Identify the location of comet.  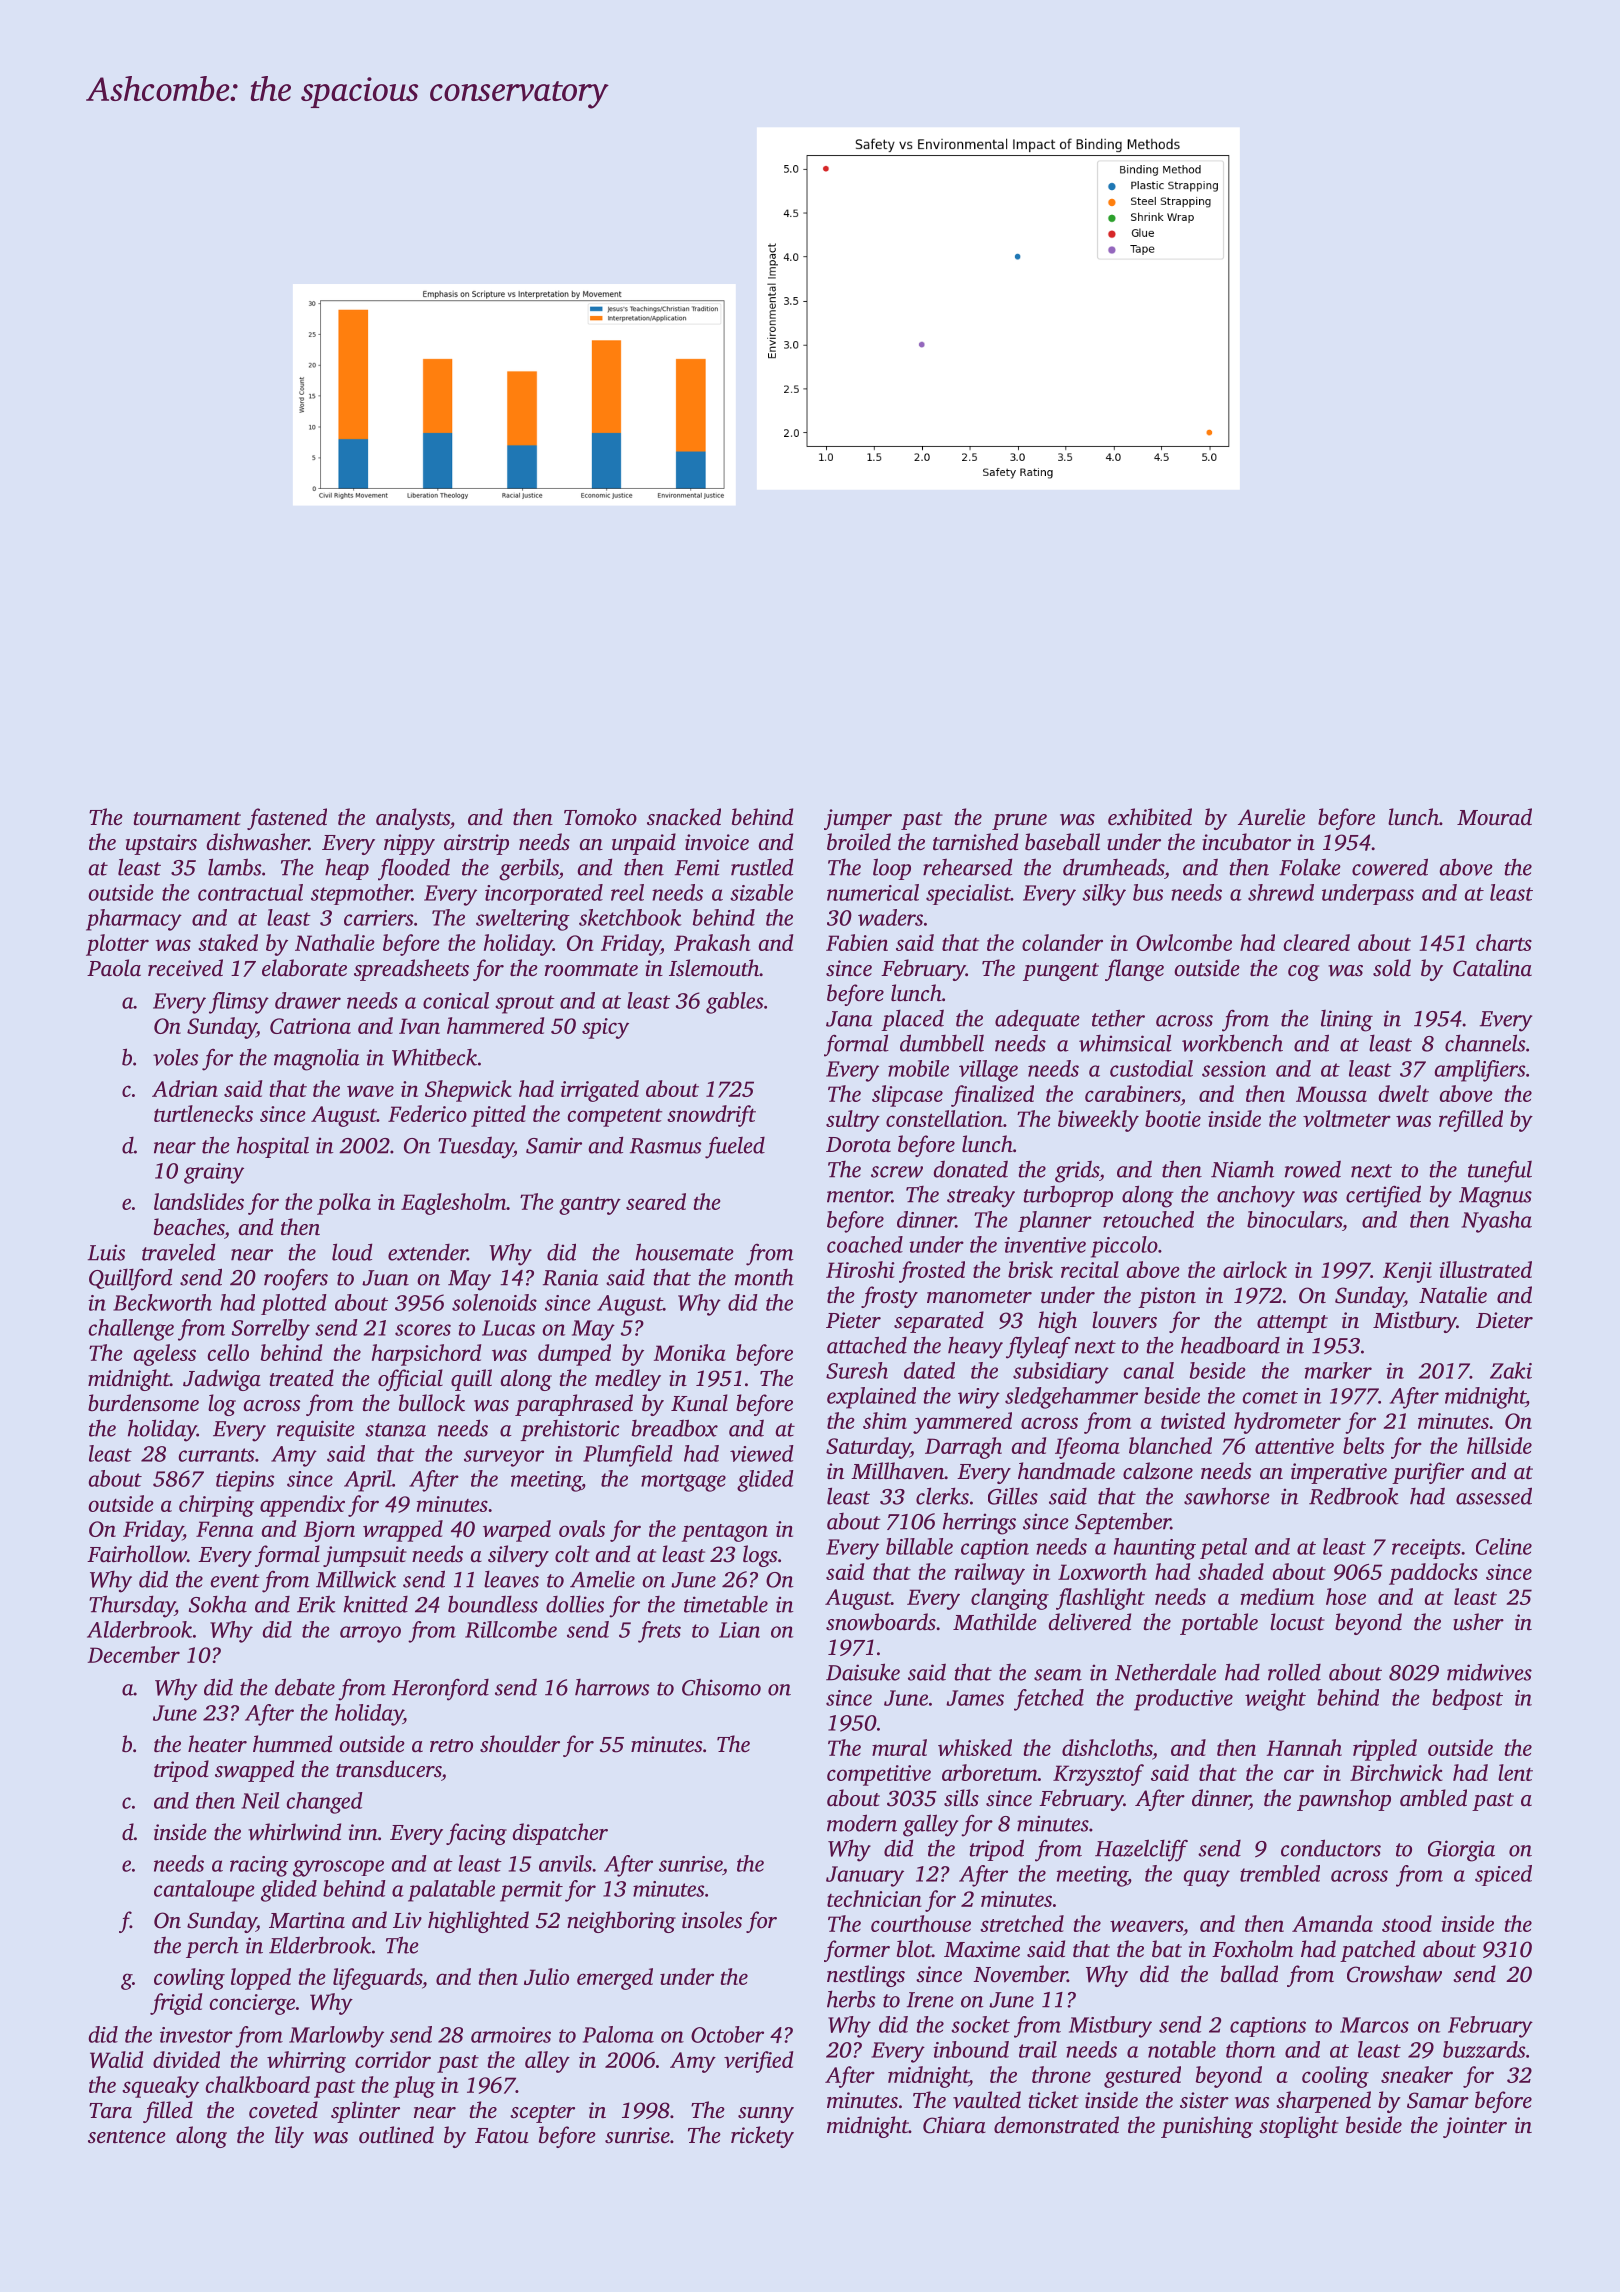
(1270, 1397).
